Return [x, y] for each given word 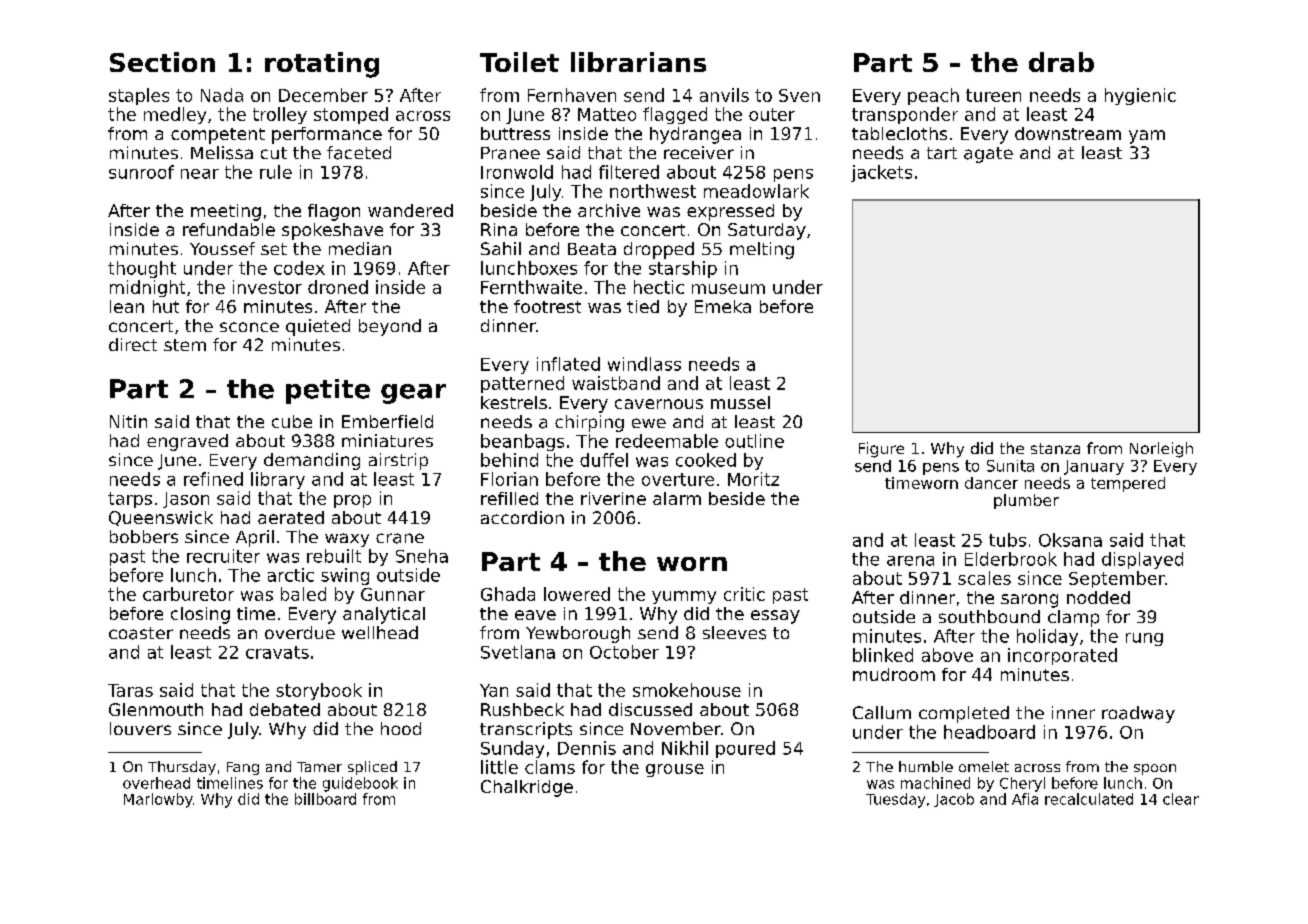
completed [964, 714]
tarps [130, 500]
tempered [1128, 484]
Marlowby [158, 800]
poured [745, 749]
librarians [638, 62]
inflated [568, 364]
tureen [993, 95]
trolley [280, 115]
